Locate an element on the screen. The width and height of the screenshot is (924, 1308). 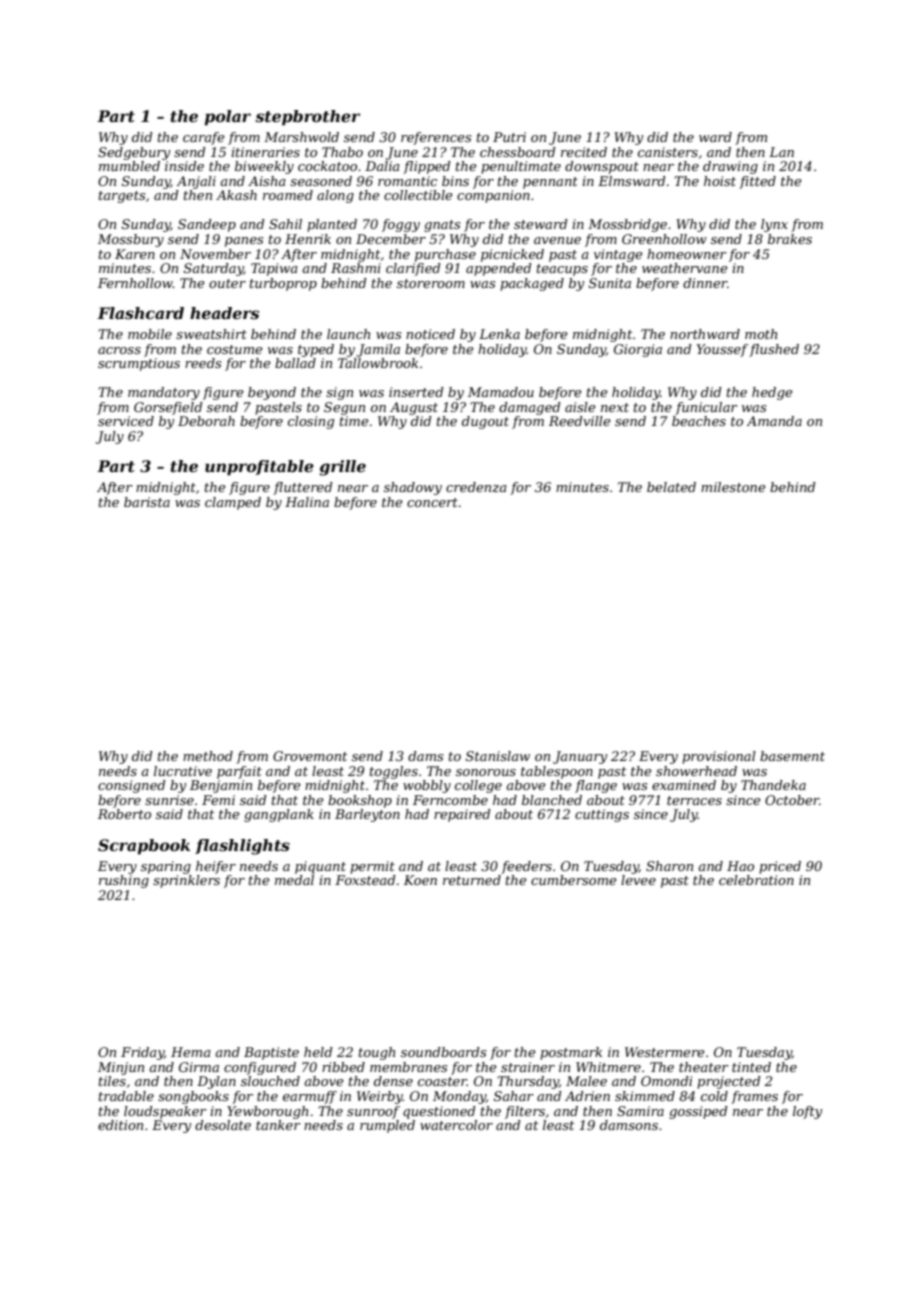
Deborah is located at coordinates (206, 421).
